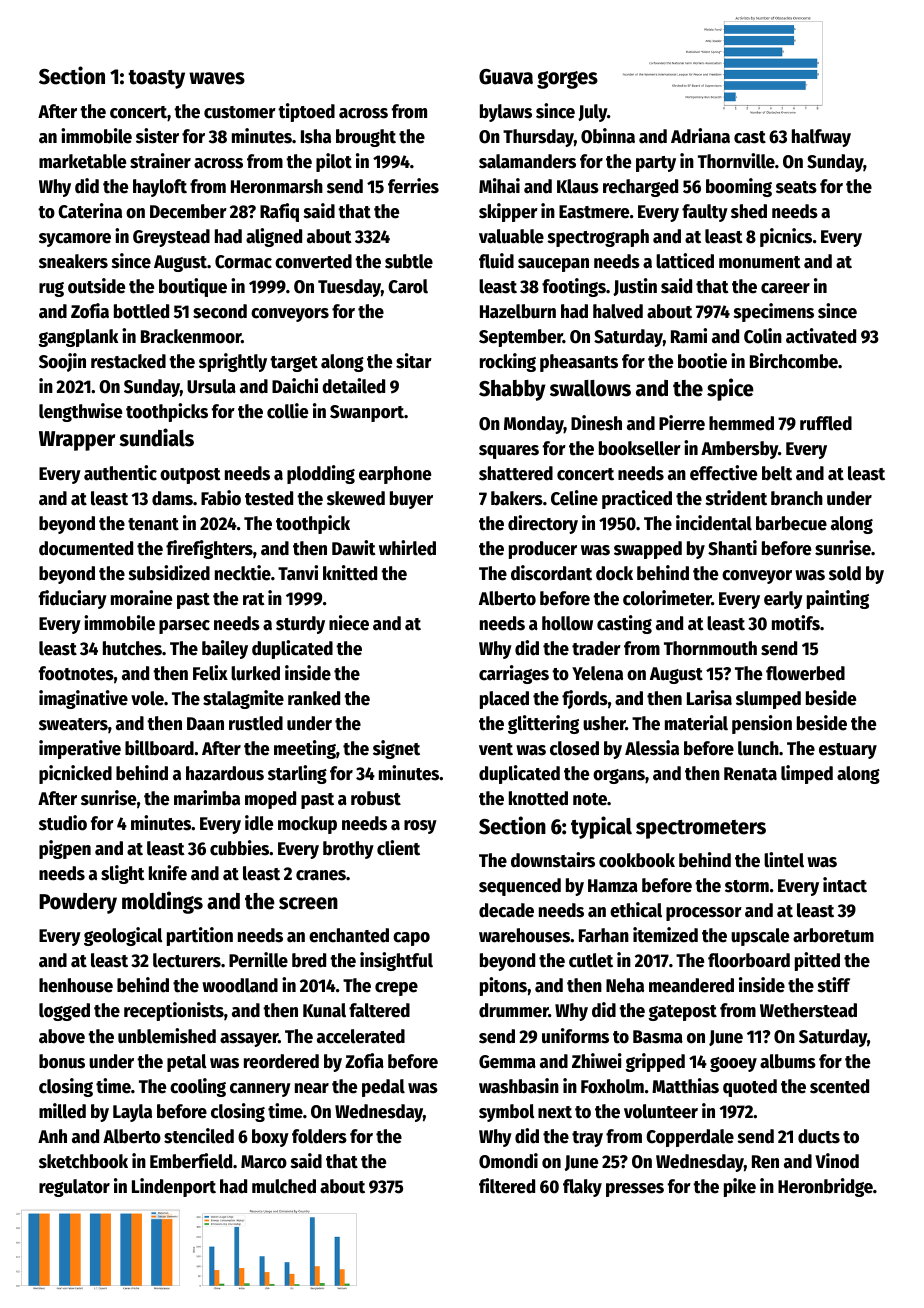 This document has height=1308, width=924. I want to click on ferries, so click(413, 186).
